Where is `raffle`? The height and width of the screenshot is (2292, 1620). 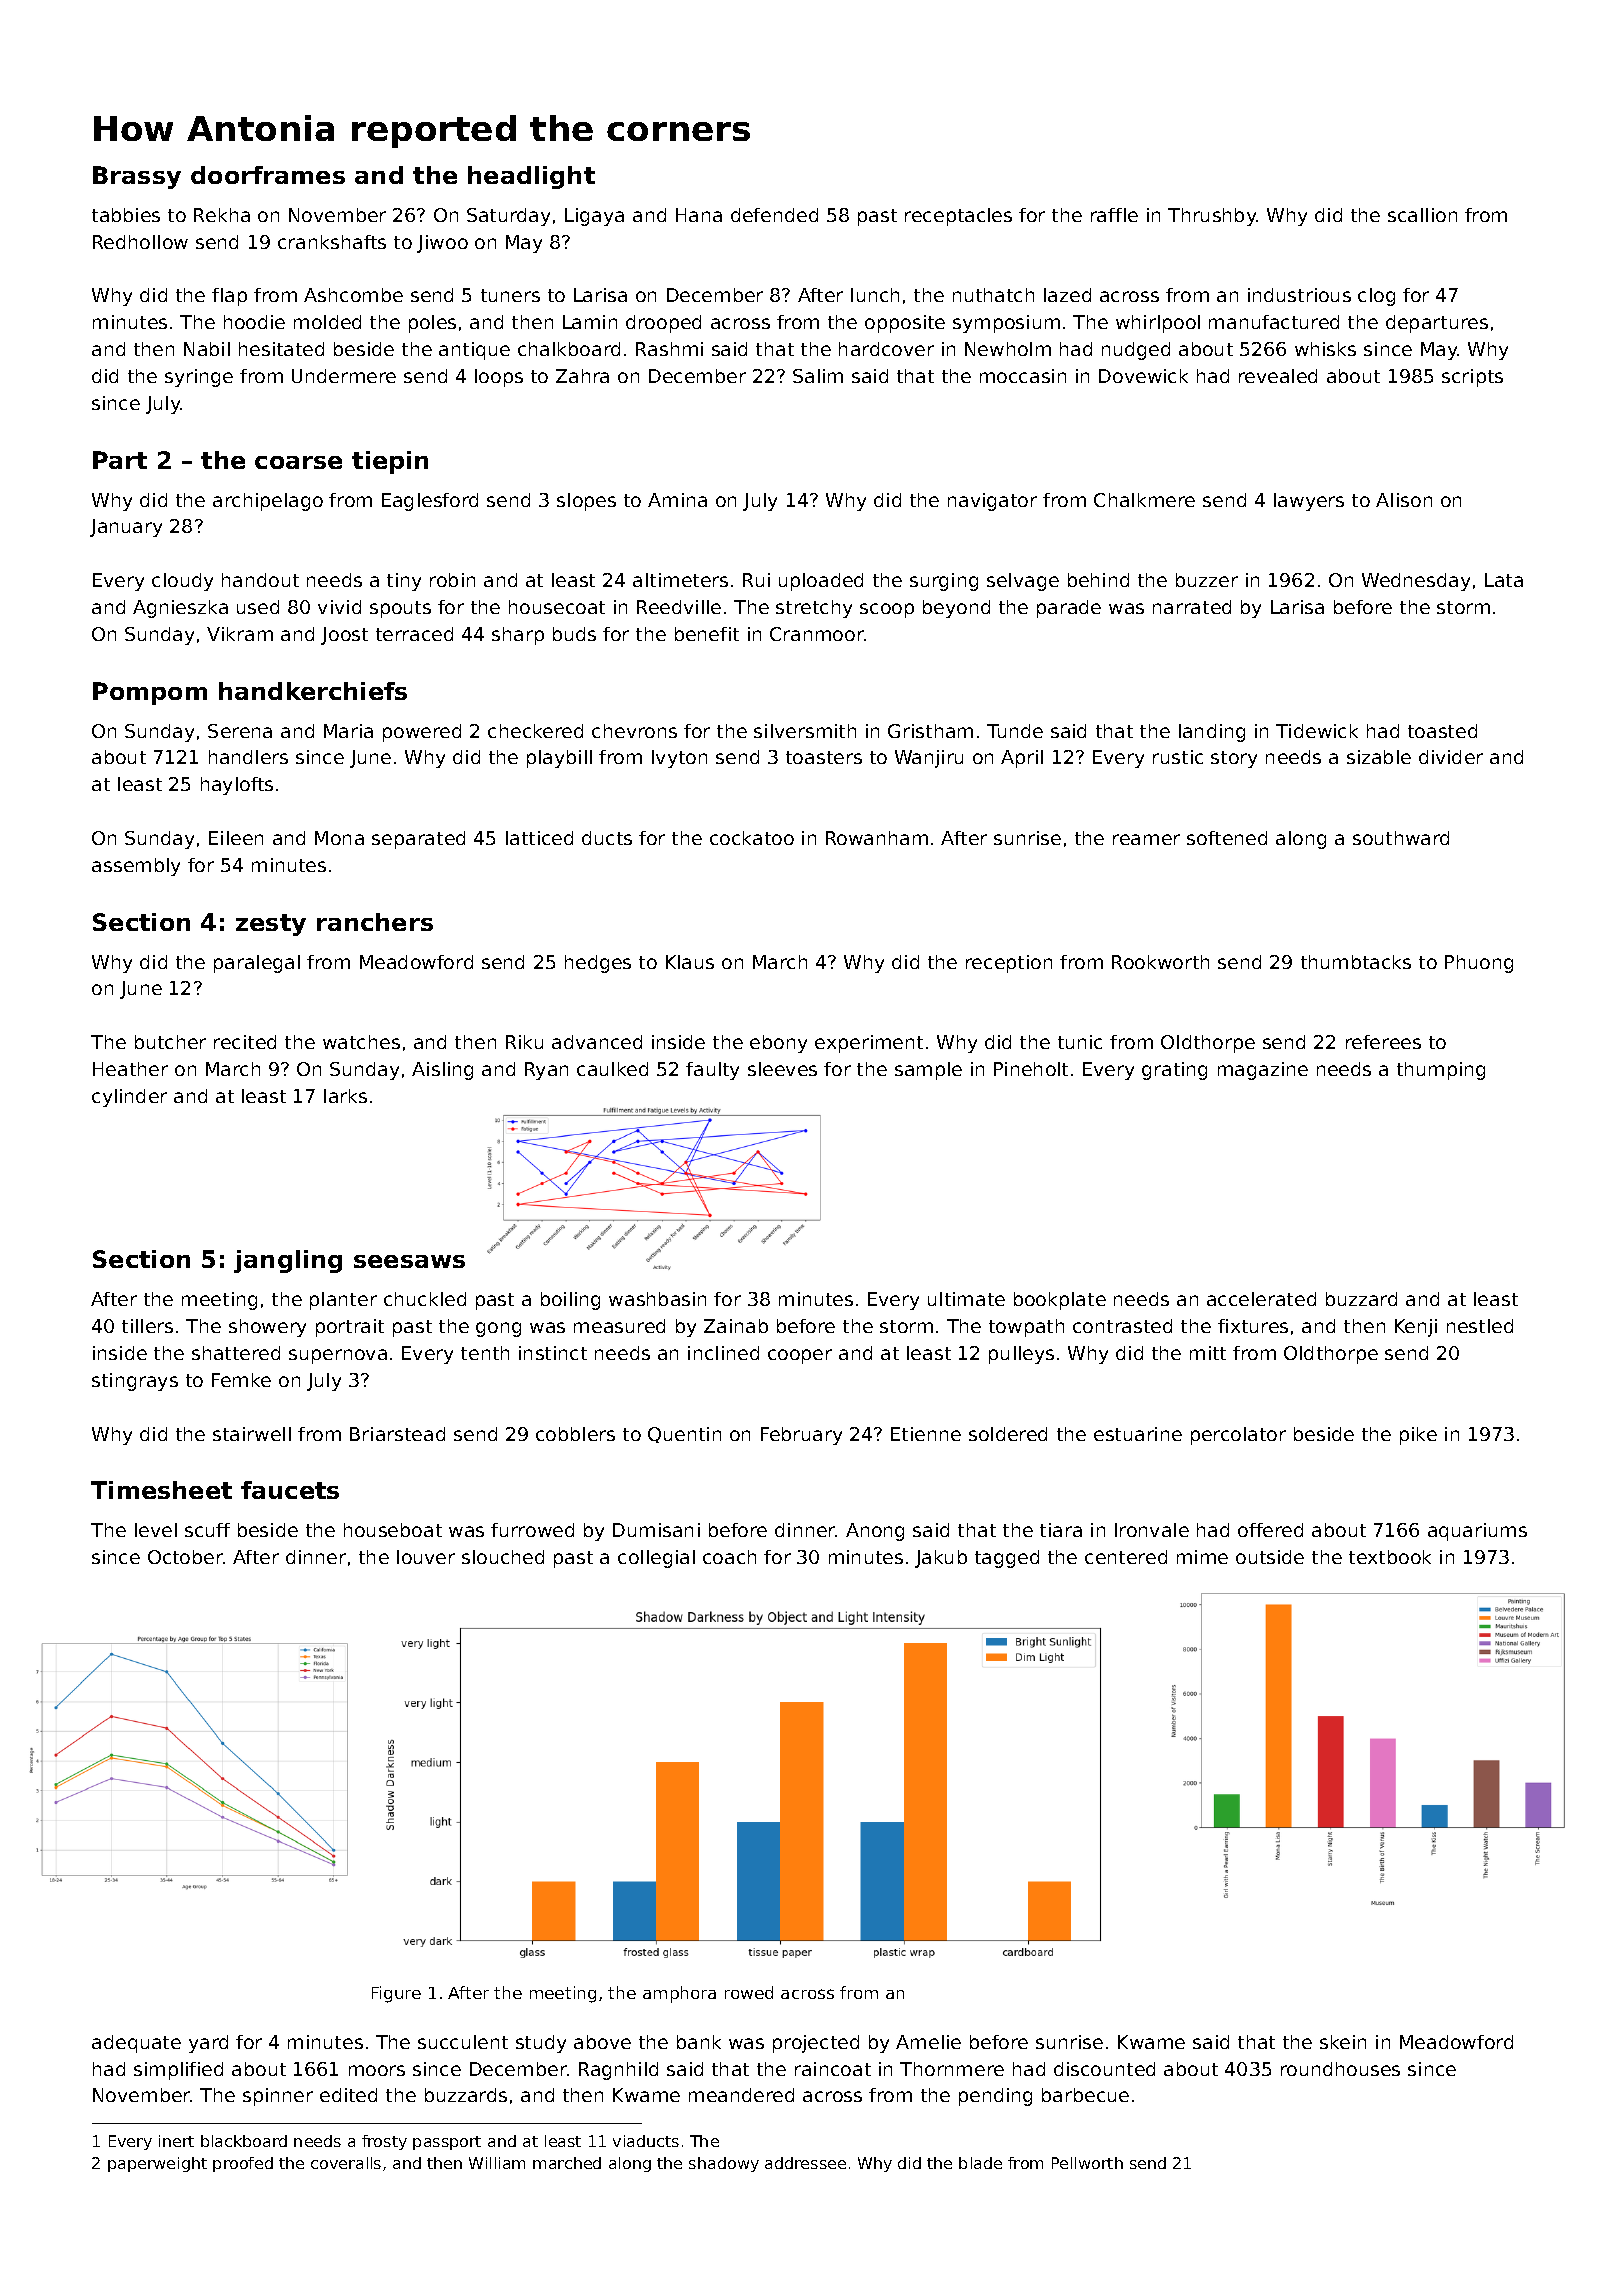
raffle is located at coordinates (1114, 215).
